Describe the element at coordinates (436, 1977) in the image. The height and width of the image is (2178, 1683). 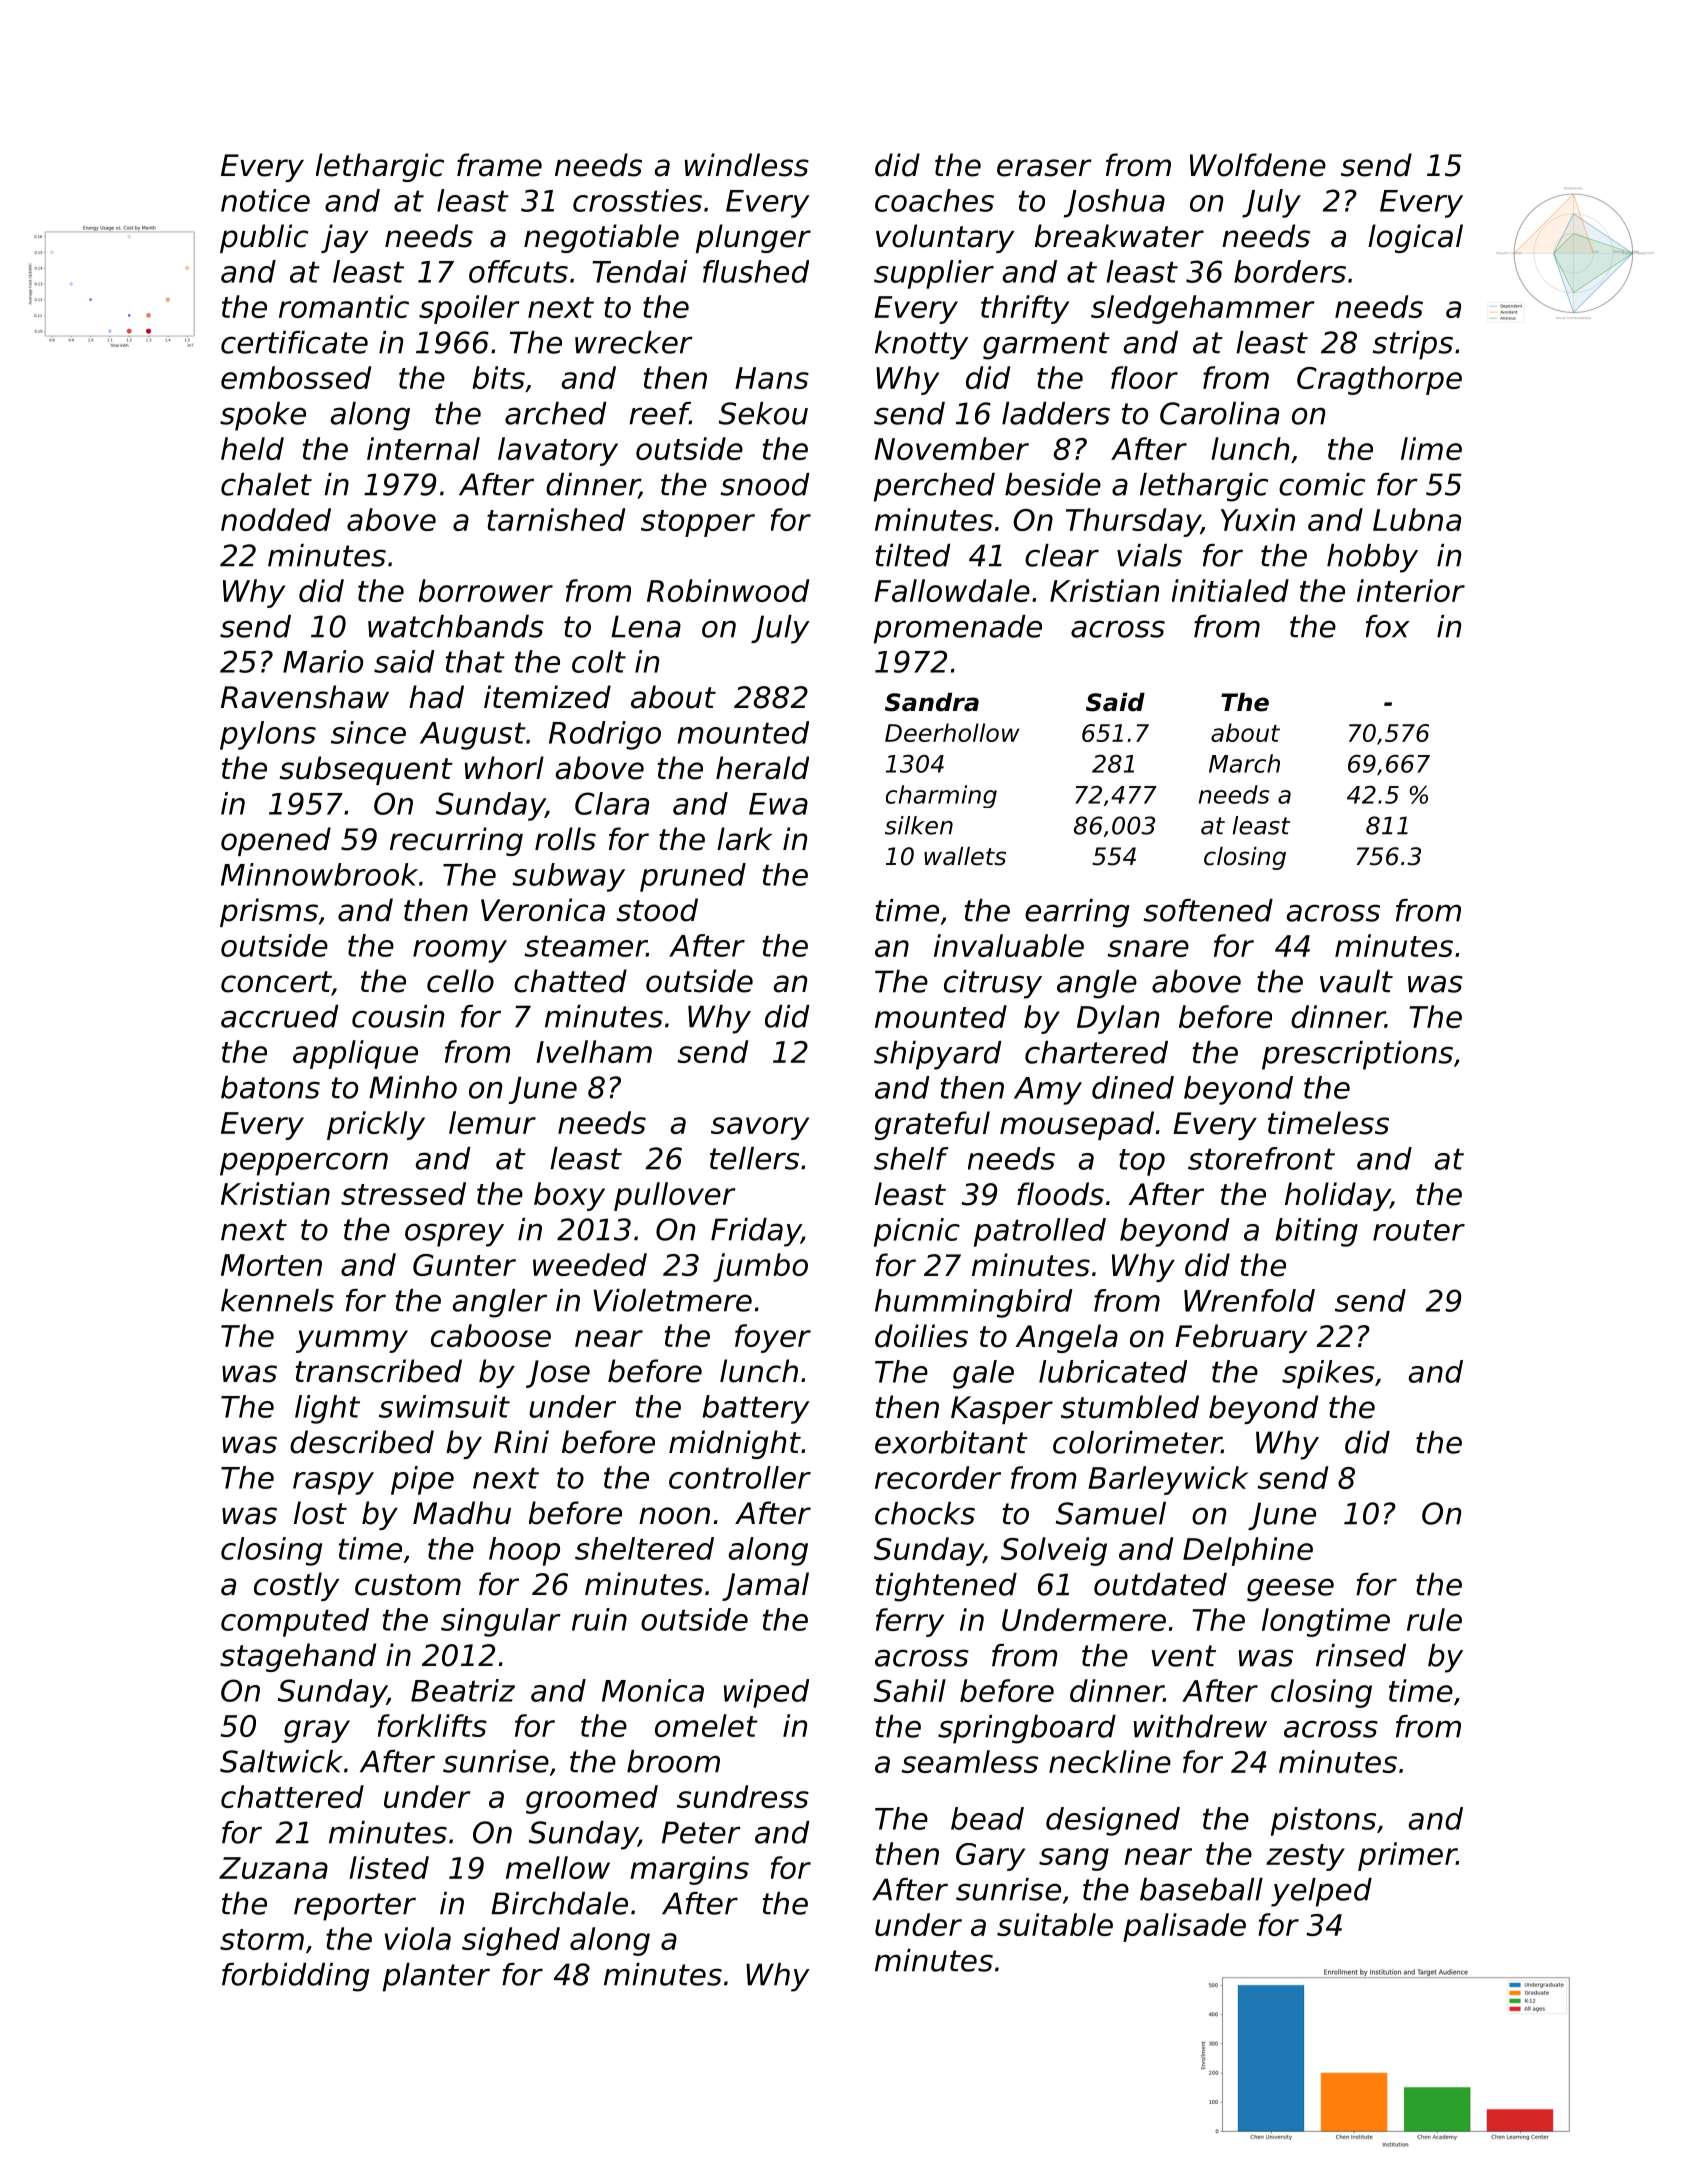
I see `planter` at that location.
